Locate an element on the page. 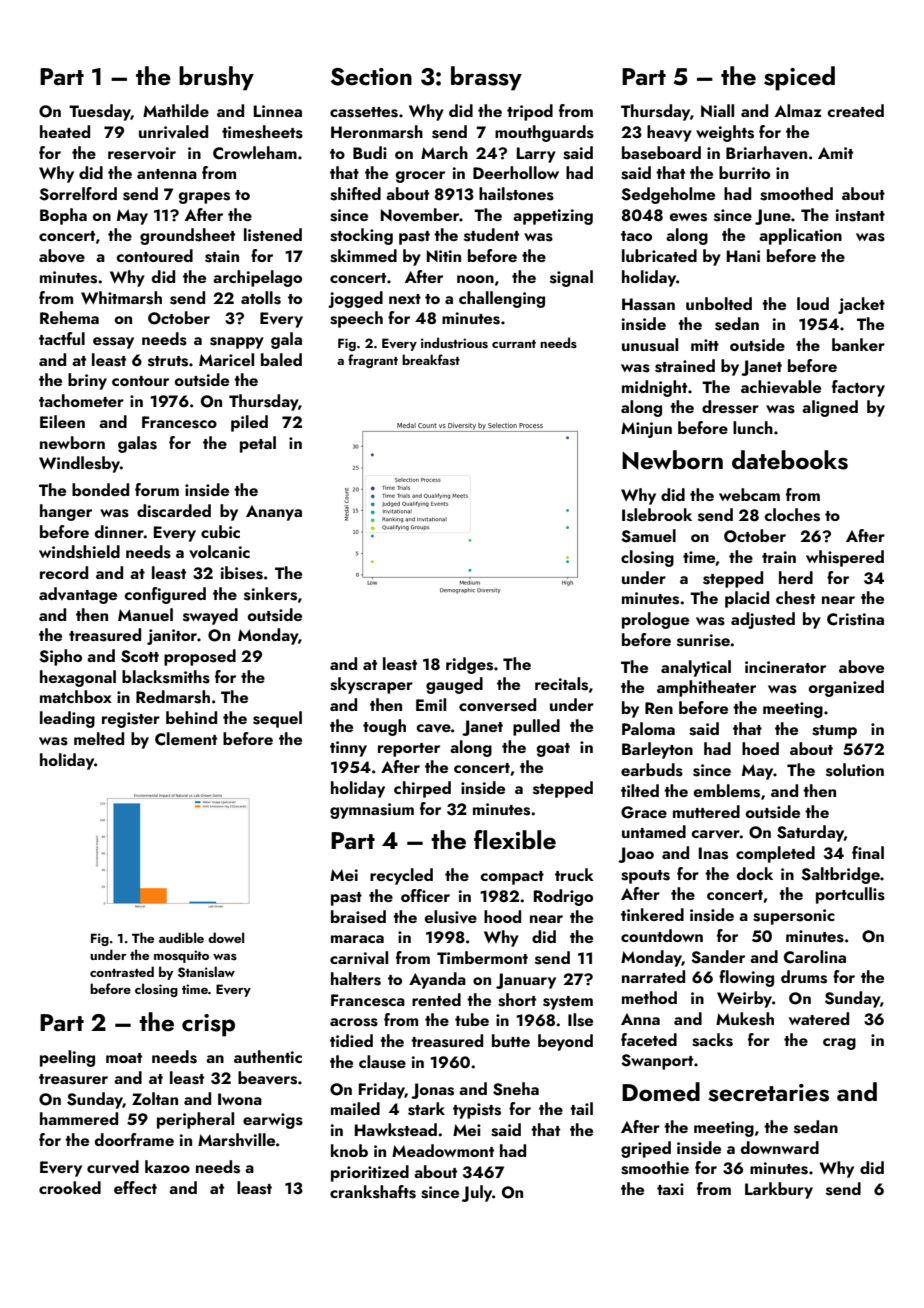 Image resolution: width=924 pixels, height=1308 pixels. spiced is located at coordinates (799, 78).
